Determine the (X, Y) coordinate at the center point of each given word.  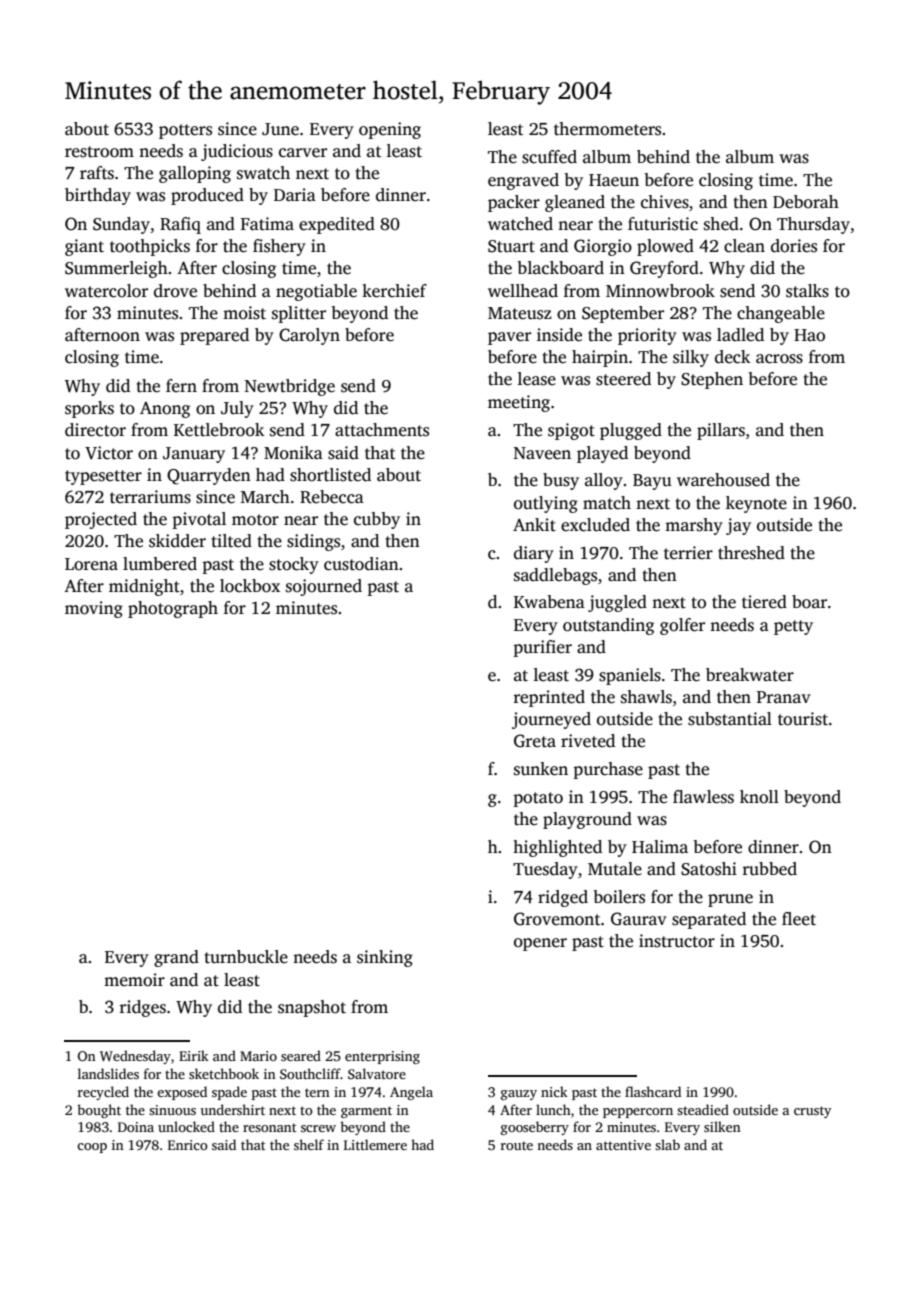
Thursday (813, 225)
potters (185, 131)
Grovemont (557, 919)
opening (390, 130)
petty (793, 627)
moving (94, 609)
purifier (542, 648)
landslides (108, 1073)
